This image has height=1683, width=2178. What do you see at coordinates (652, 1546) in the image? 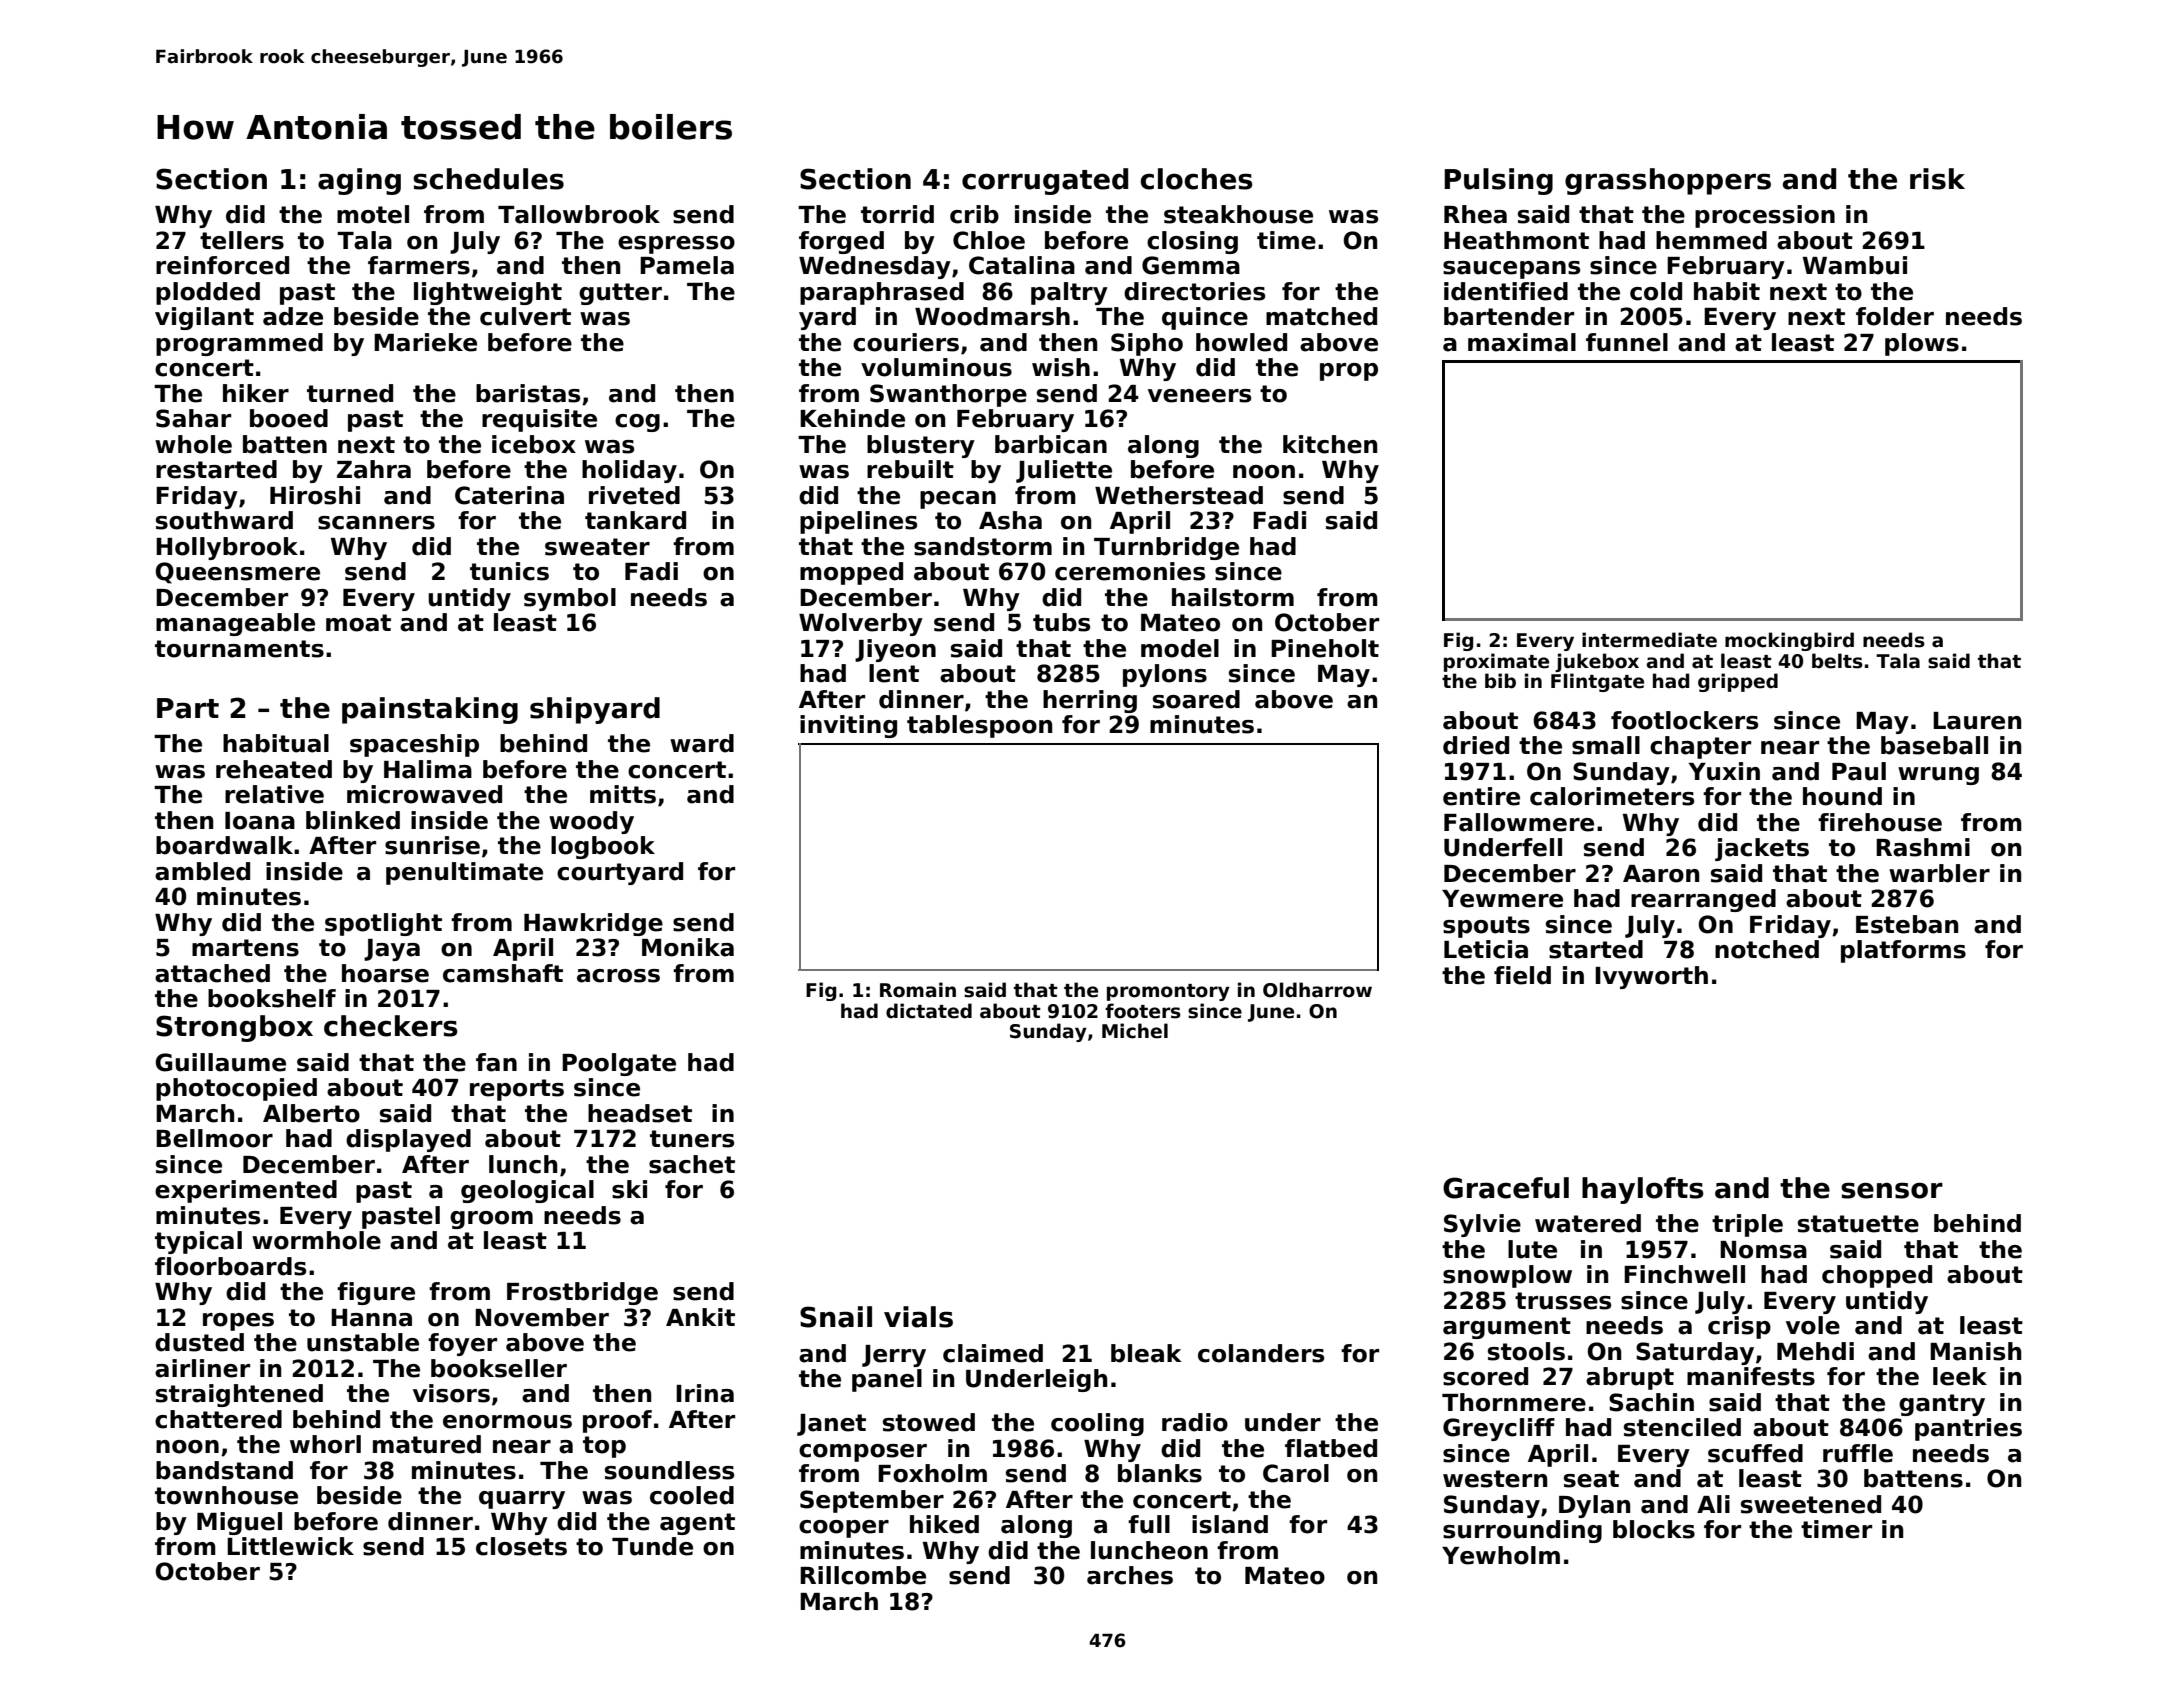
I see `Tunde` at bounding box center [652, 1546].
